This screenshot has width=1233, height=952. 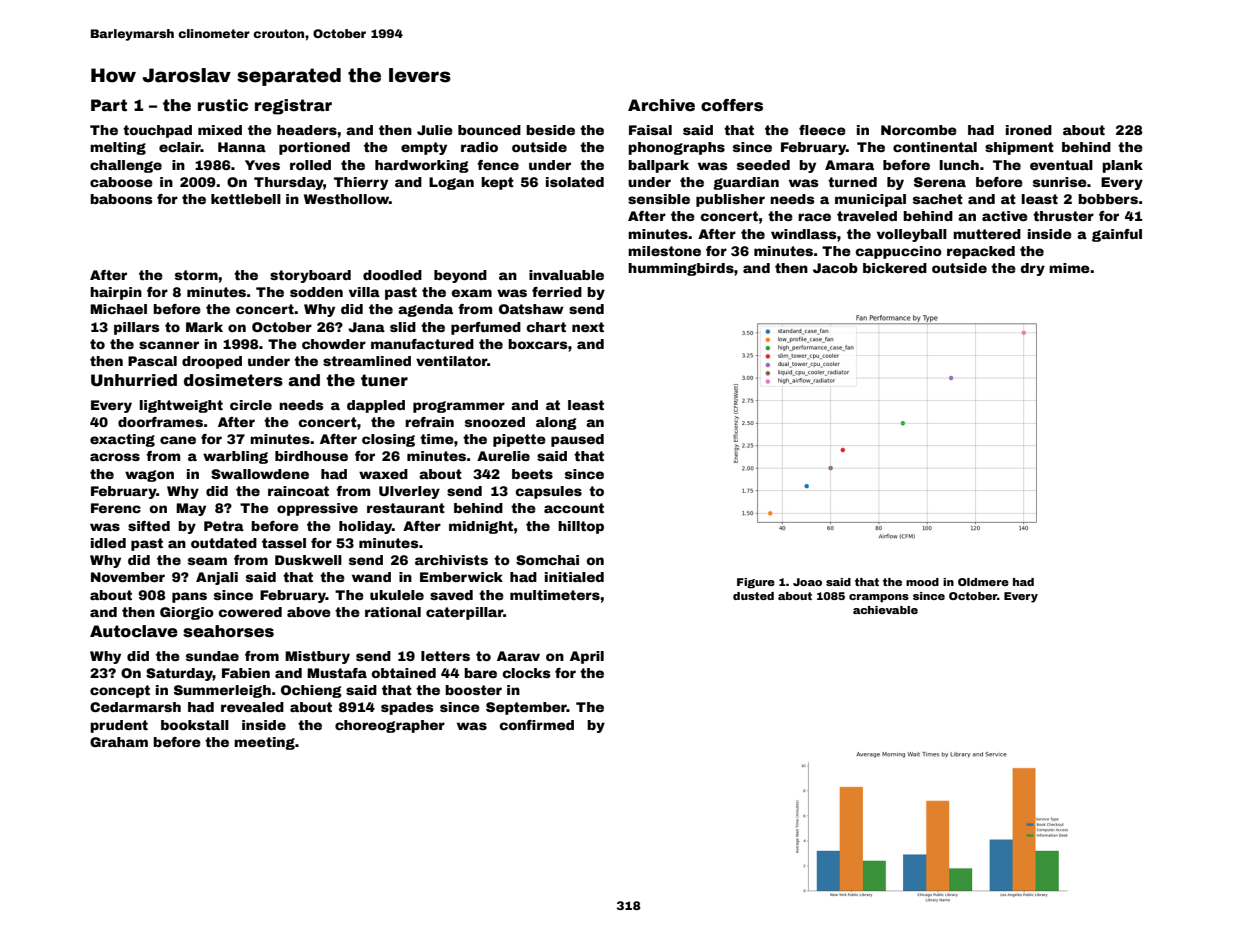 I want to click on Archive, so click(x=661, y=105).
